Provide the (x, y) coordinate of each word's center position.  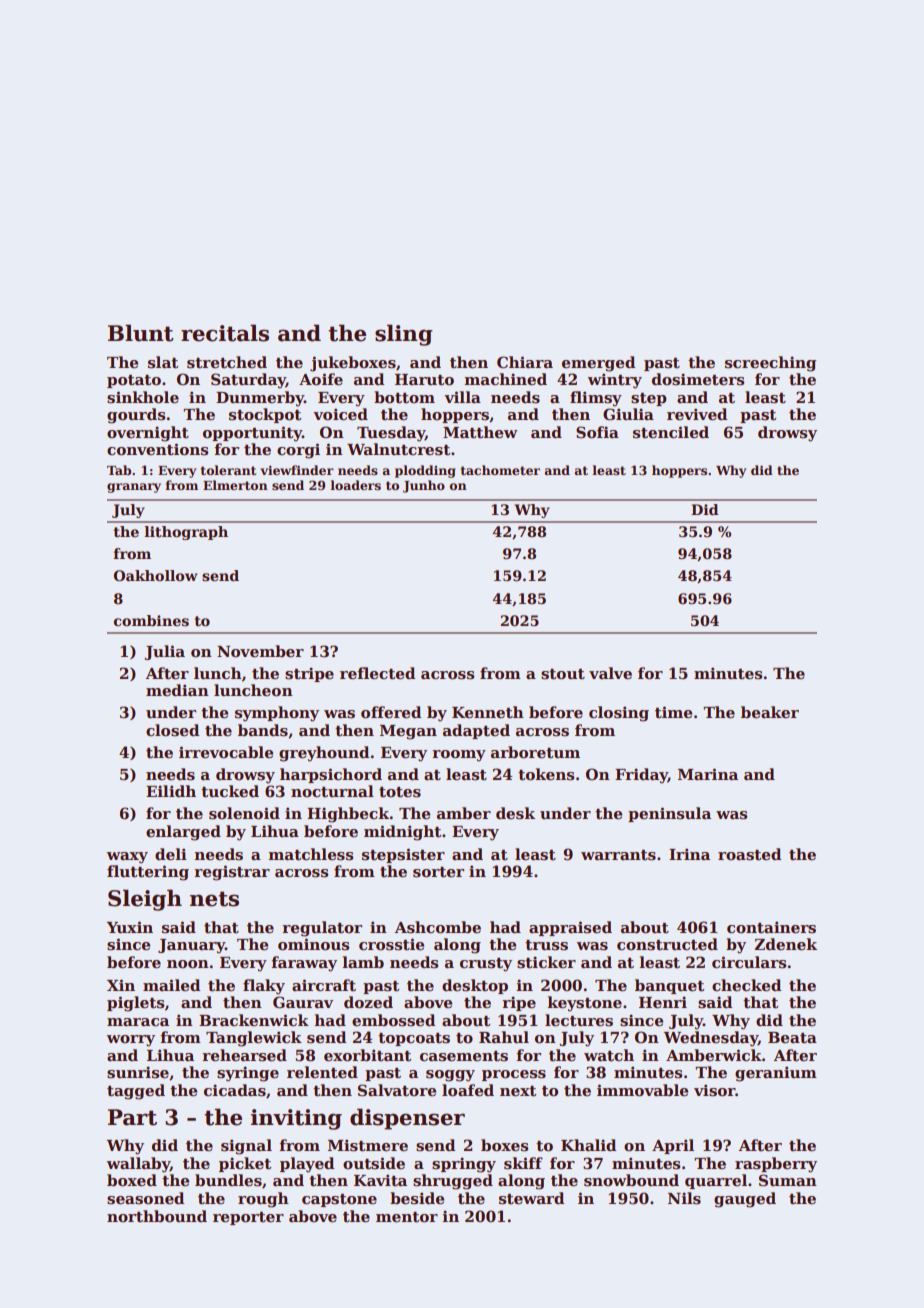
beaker (770, 712)
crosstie (391, 944)
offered (391, 712)
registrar (232, 873)
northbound (157, 1216)
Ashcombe (437, 927)
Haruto (424, 380)
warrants (618, 855)
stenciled (671, 432)
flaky (264, 987)
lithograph (186, 533)
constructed (667, 944)
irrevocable (226, 752)
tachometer (500, 470)
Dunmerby (260, 399)
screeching (770, 364)
